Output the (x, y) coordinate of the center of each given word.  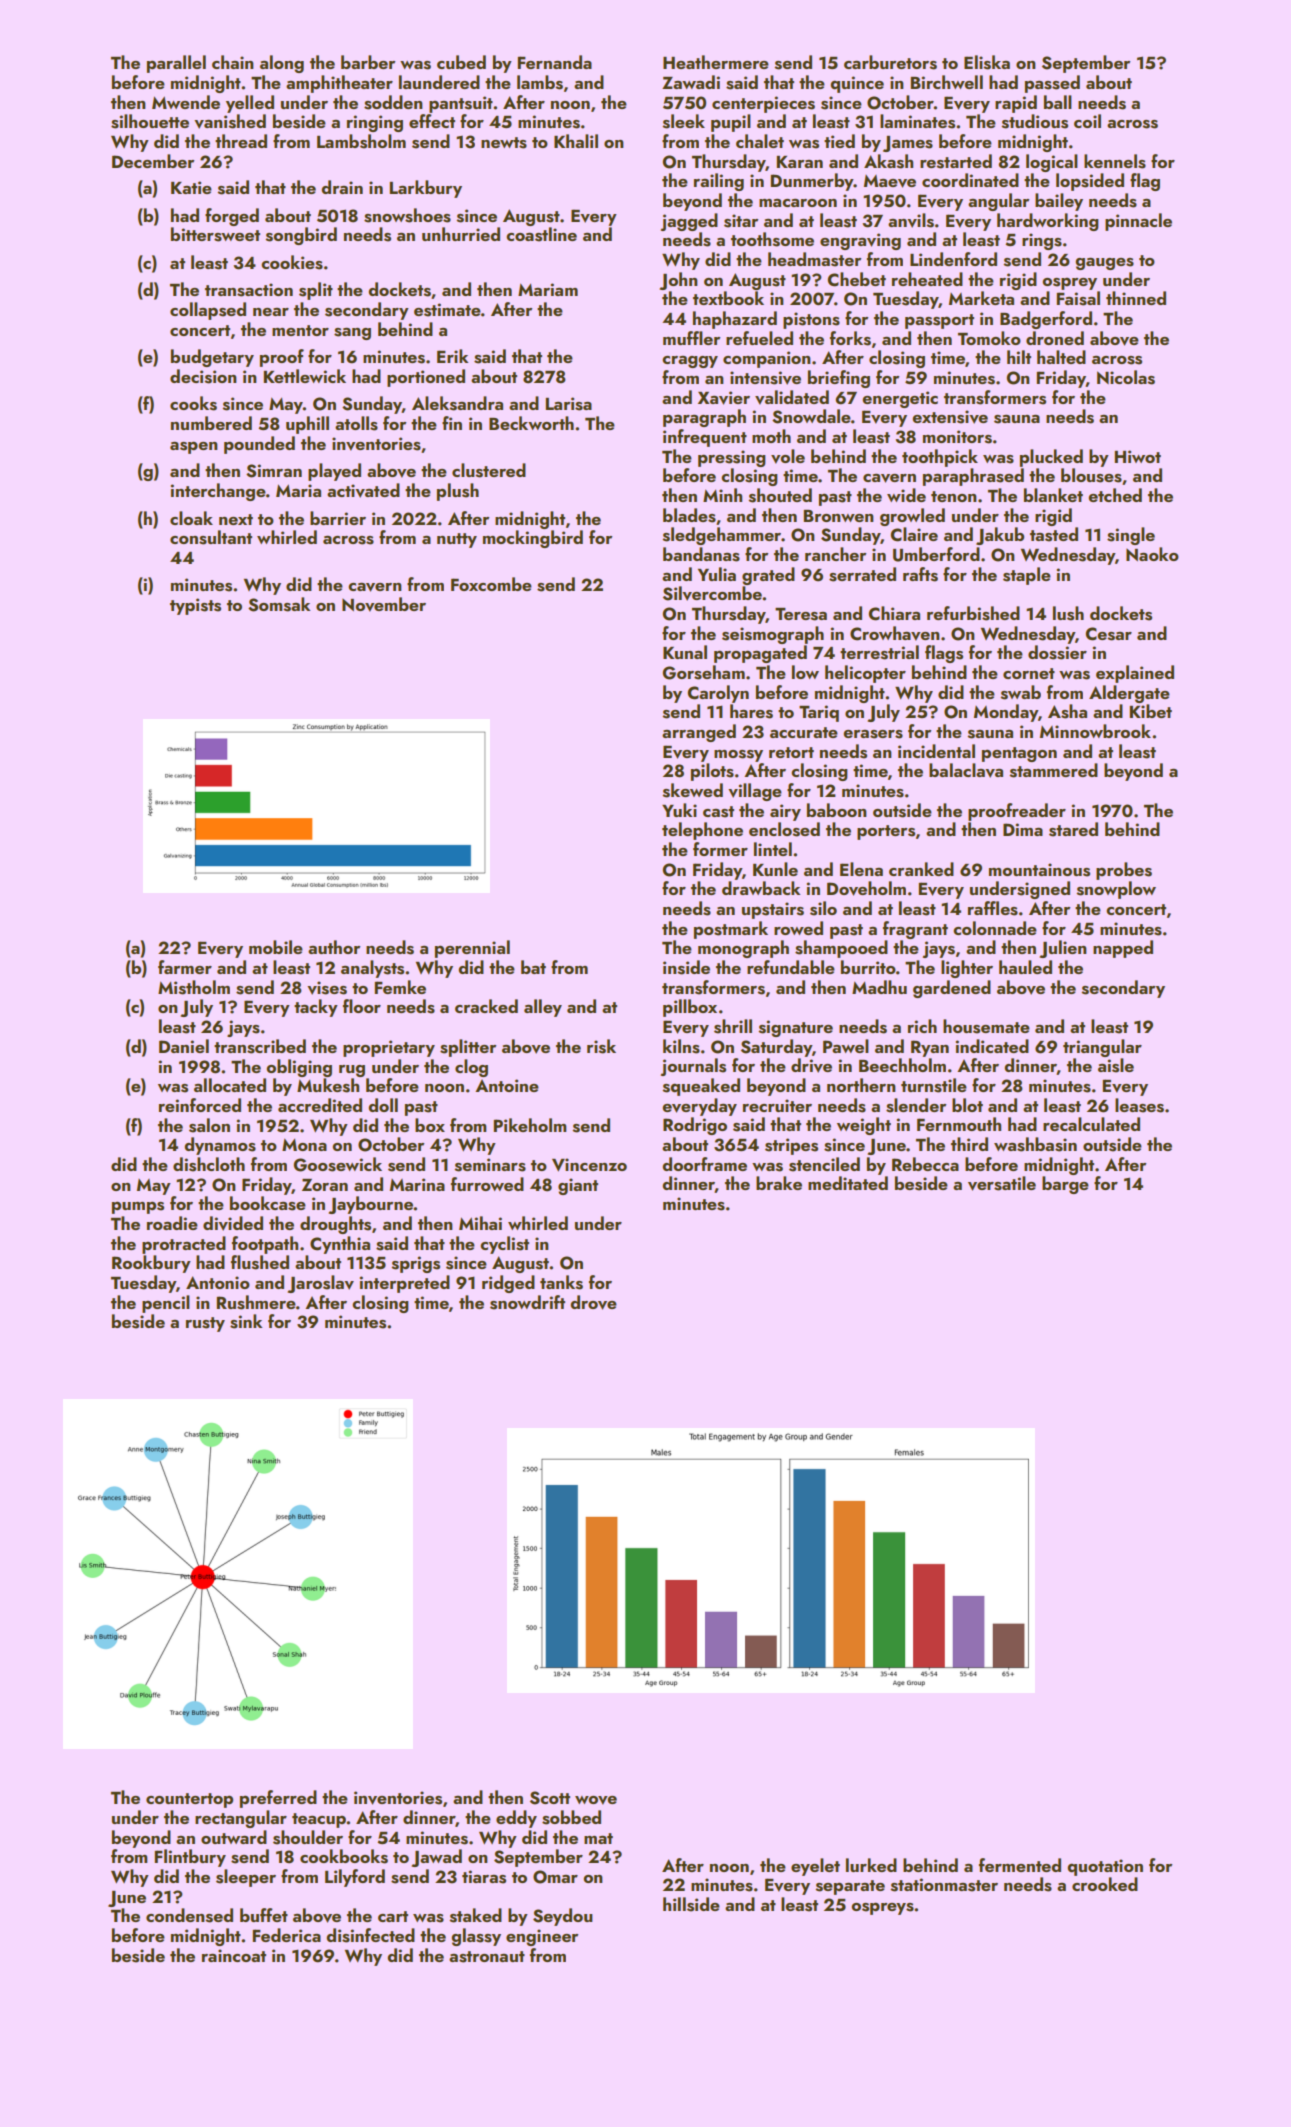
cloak (191, 518)
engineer (542, 1937)
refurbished (973, 613)
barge (1065, 1185)
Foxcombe (491, 584)
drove (593, 1302)
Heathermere (716, 62)
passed (1052, 84)
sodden (393, 102)
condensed (189, 1915)
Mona (304, 1144)
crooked (1105, 1884)
